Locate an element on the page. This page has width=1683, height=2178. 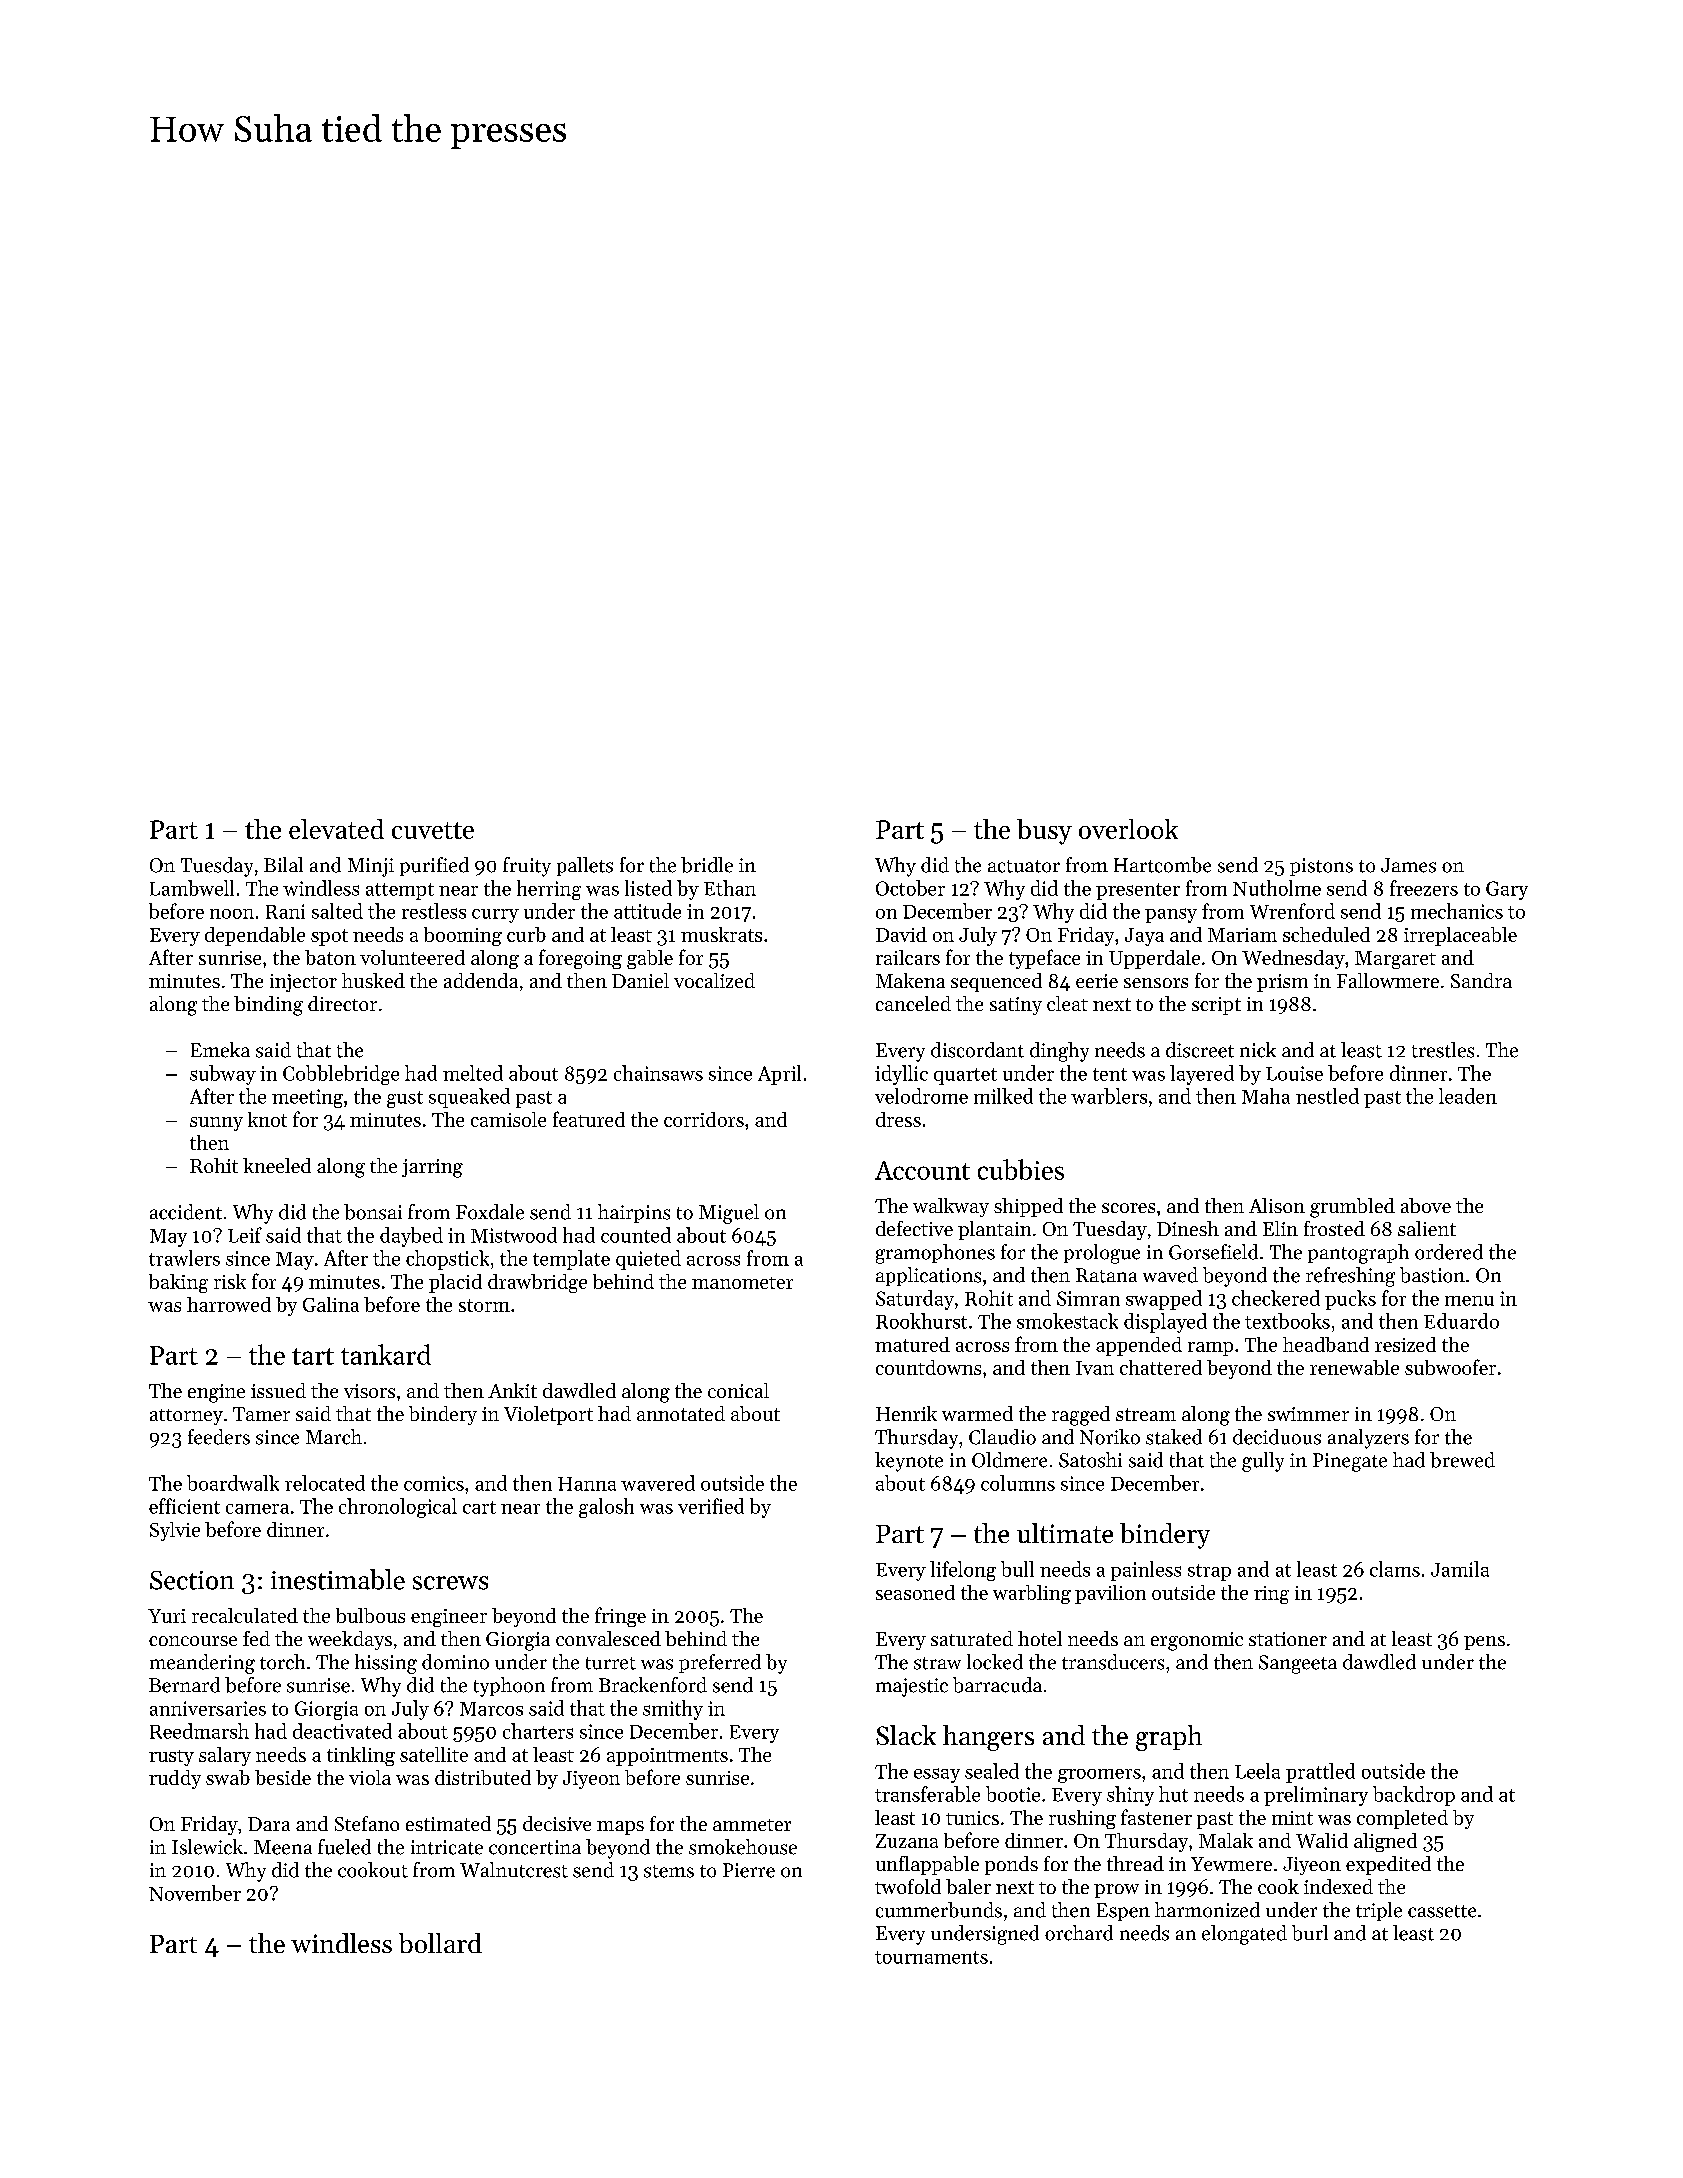
elongated is located at coordinates (1244, 1935).
